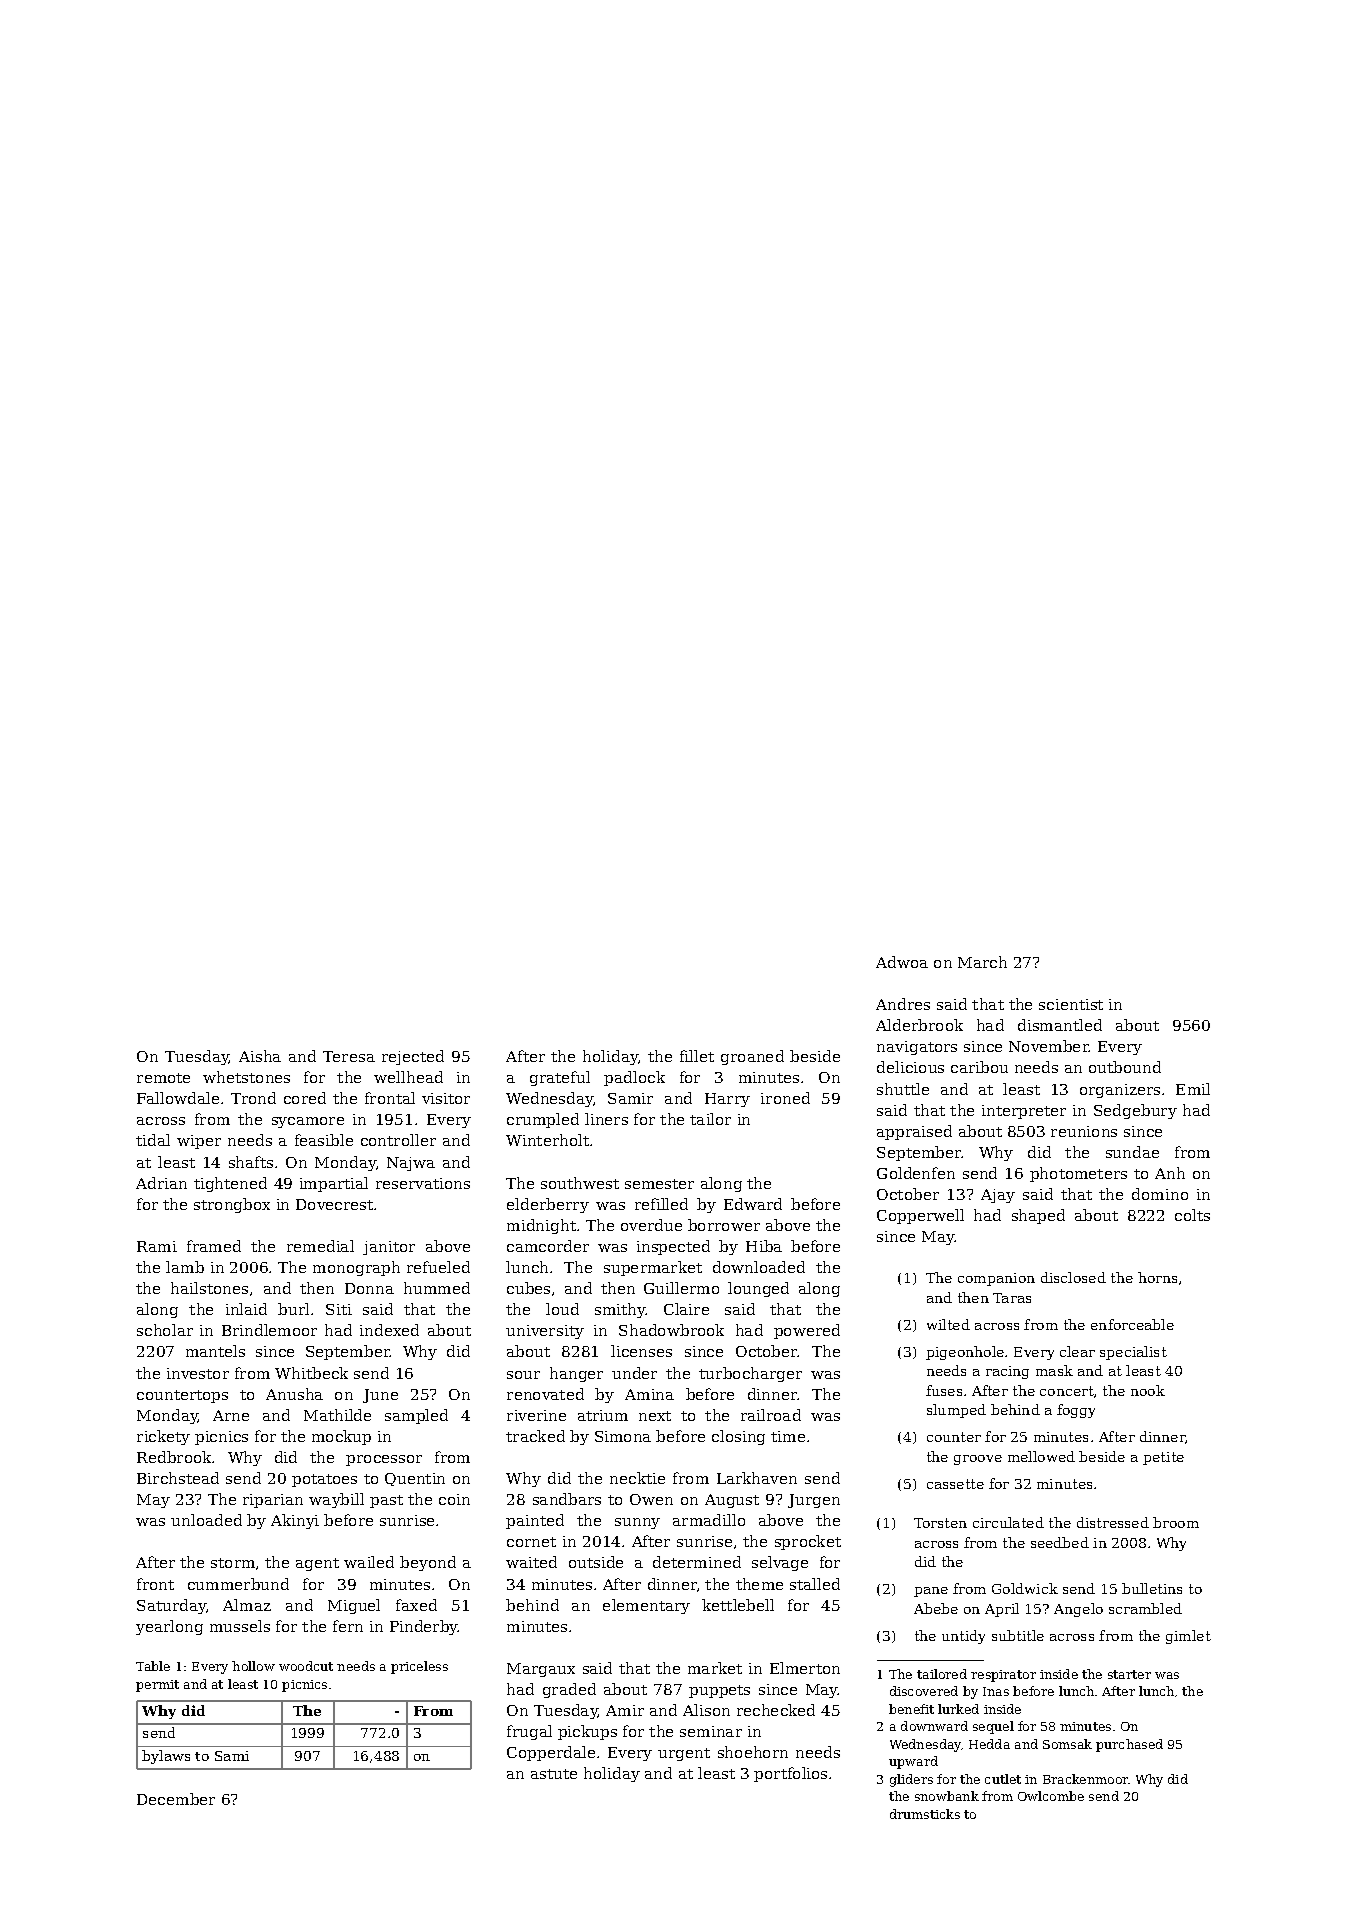 The width and height of the screenshot is (1348, 1907). What do you see at coordinates (176, 1799) in the screenshot?
I see `December` at bounding box center [176, 1799].
